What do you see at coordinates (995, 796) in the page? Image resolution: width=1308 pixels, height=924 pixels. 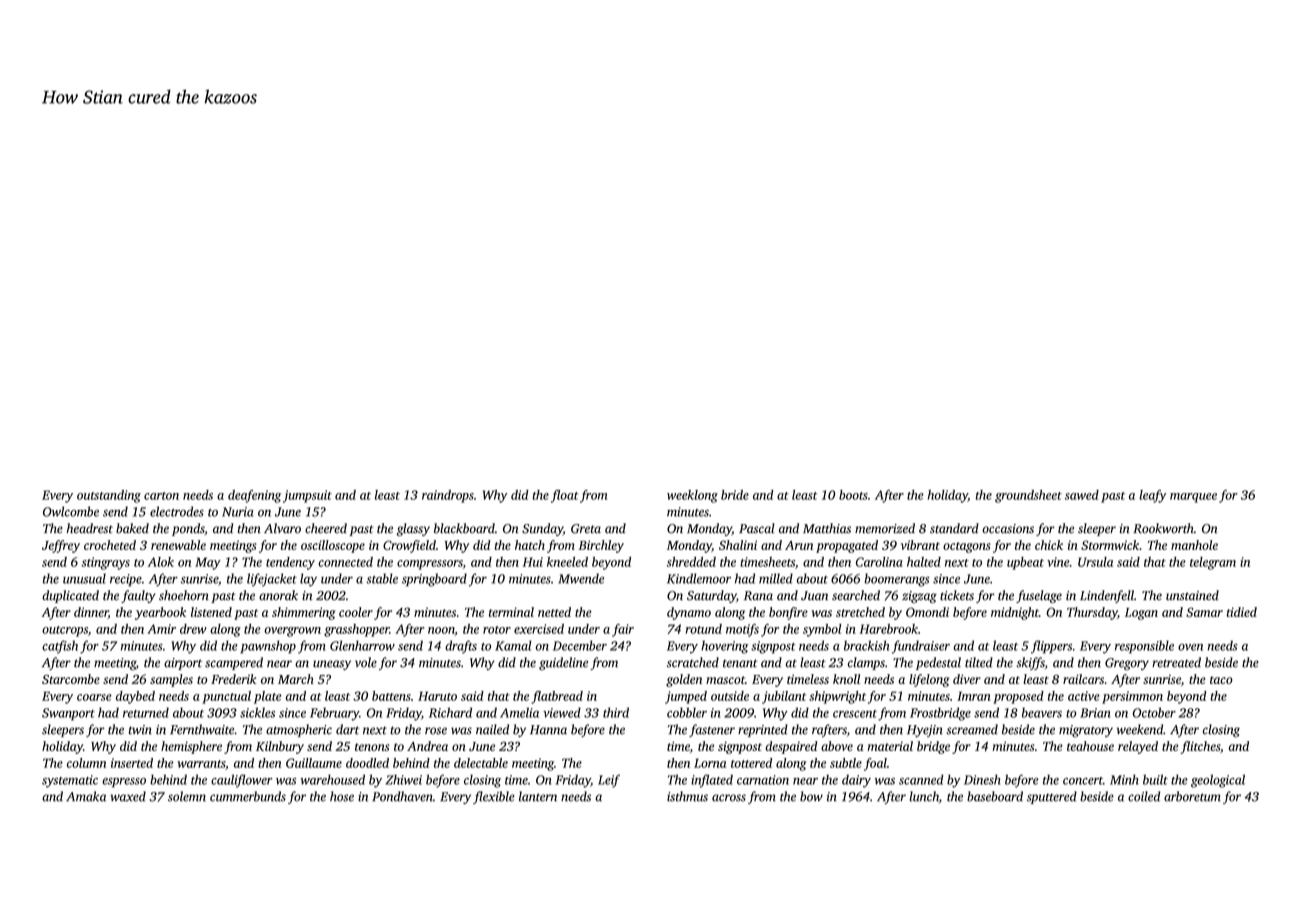 I see `baseboard` at bounding box center [995, 796].
